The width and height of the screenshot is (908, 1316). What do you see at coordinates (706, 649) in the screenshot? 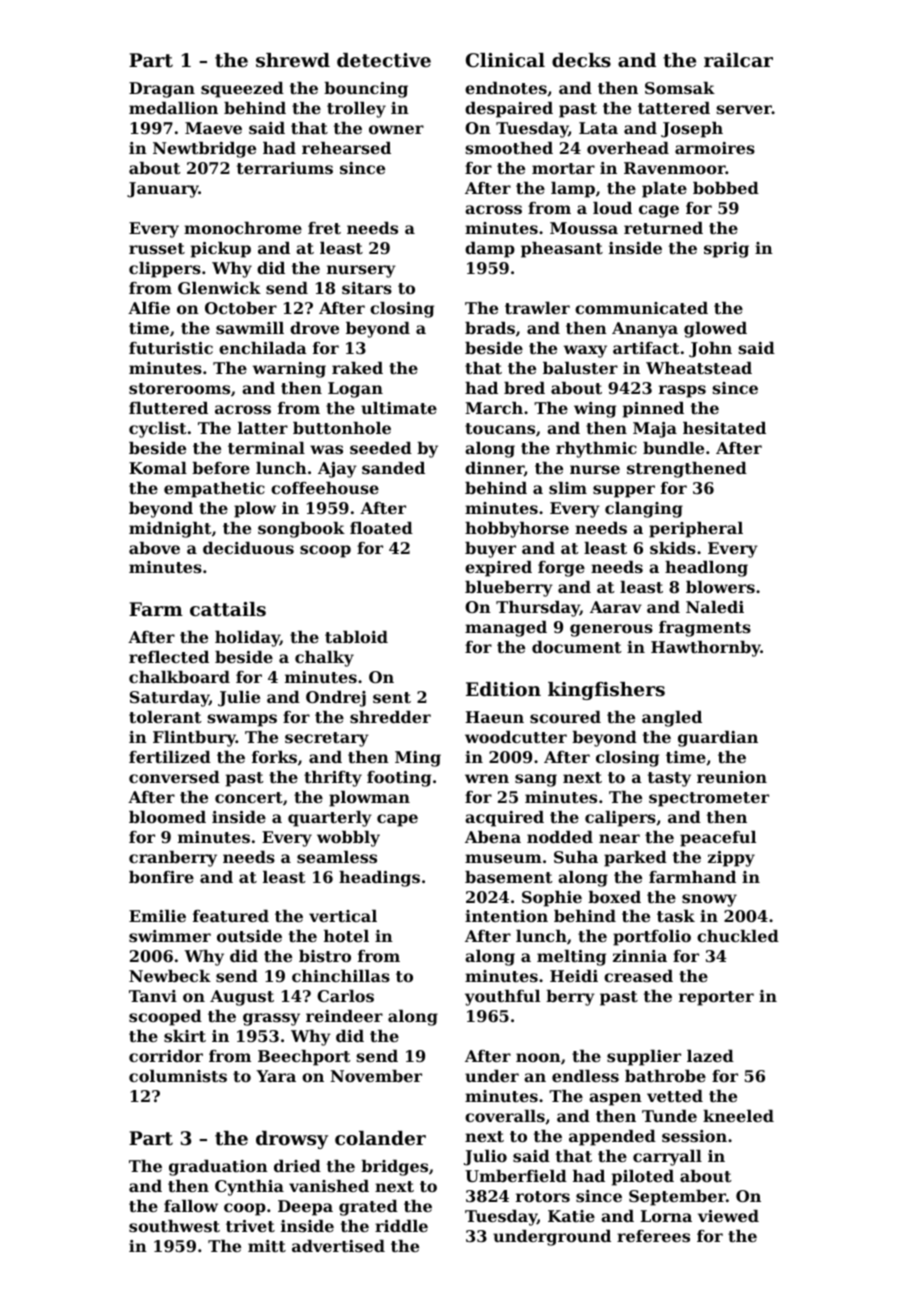
I see `Hawthornby` at bounding box center [706, 649].
